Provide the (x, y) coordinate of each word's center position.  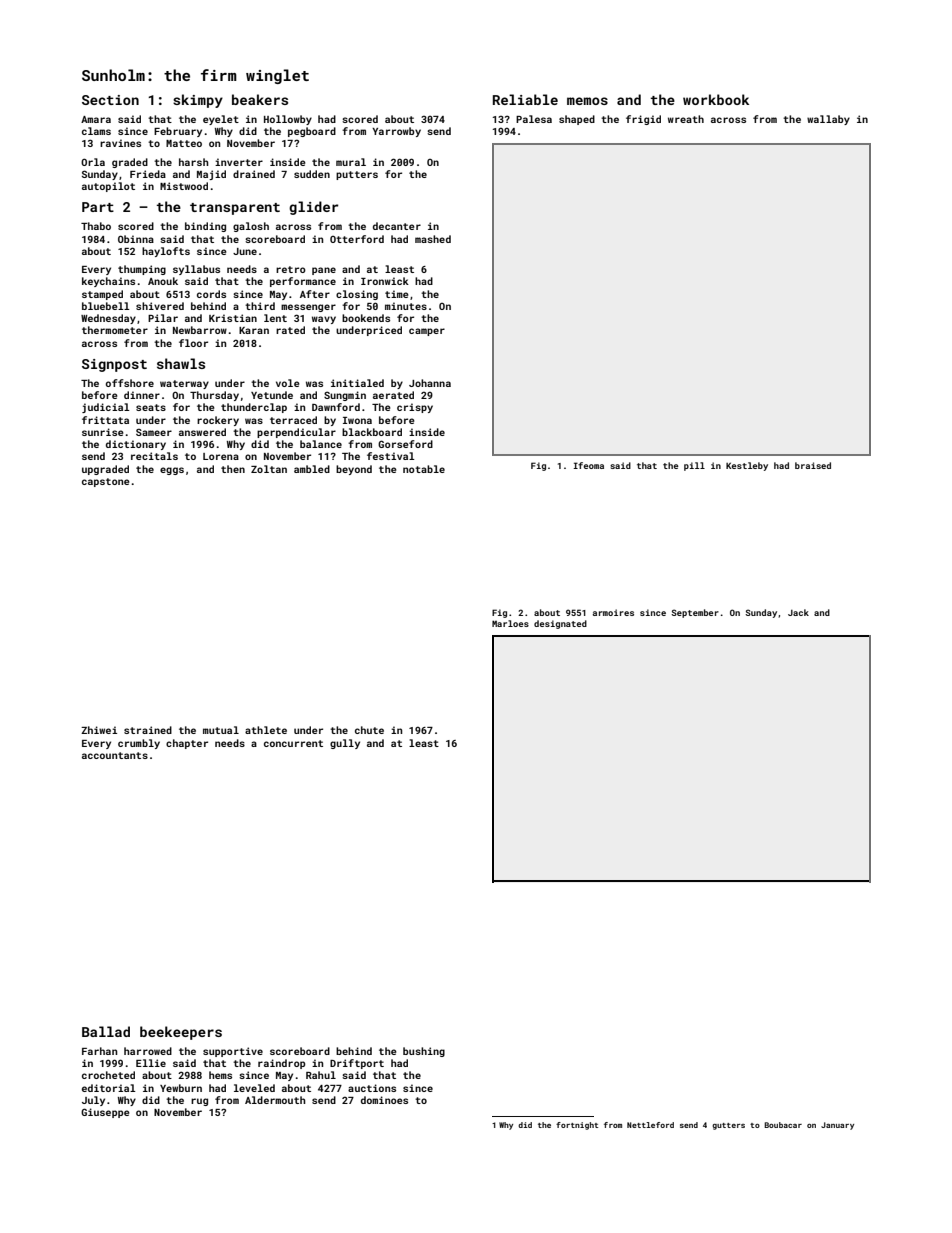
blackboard (372, 432)
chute (369, 730)
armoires (613, 612)
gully (345, 744)
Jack (798, 612)
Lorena (221, 456)
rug (199, 1102)
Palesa (534, 119)
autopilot (108, 187)
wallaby (828, 120)
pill (694, 466)
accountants (115, 755)
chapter (187, 744)
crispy (415, 408)
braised (813, 465)
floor (193, 343)
